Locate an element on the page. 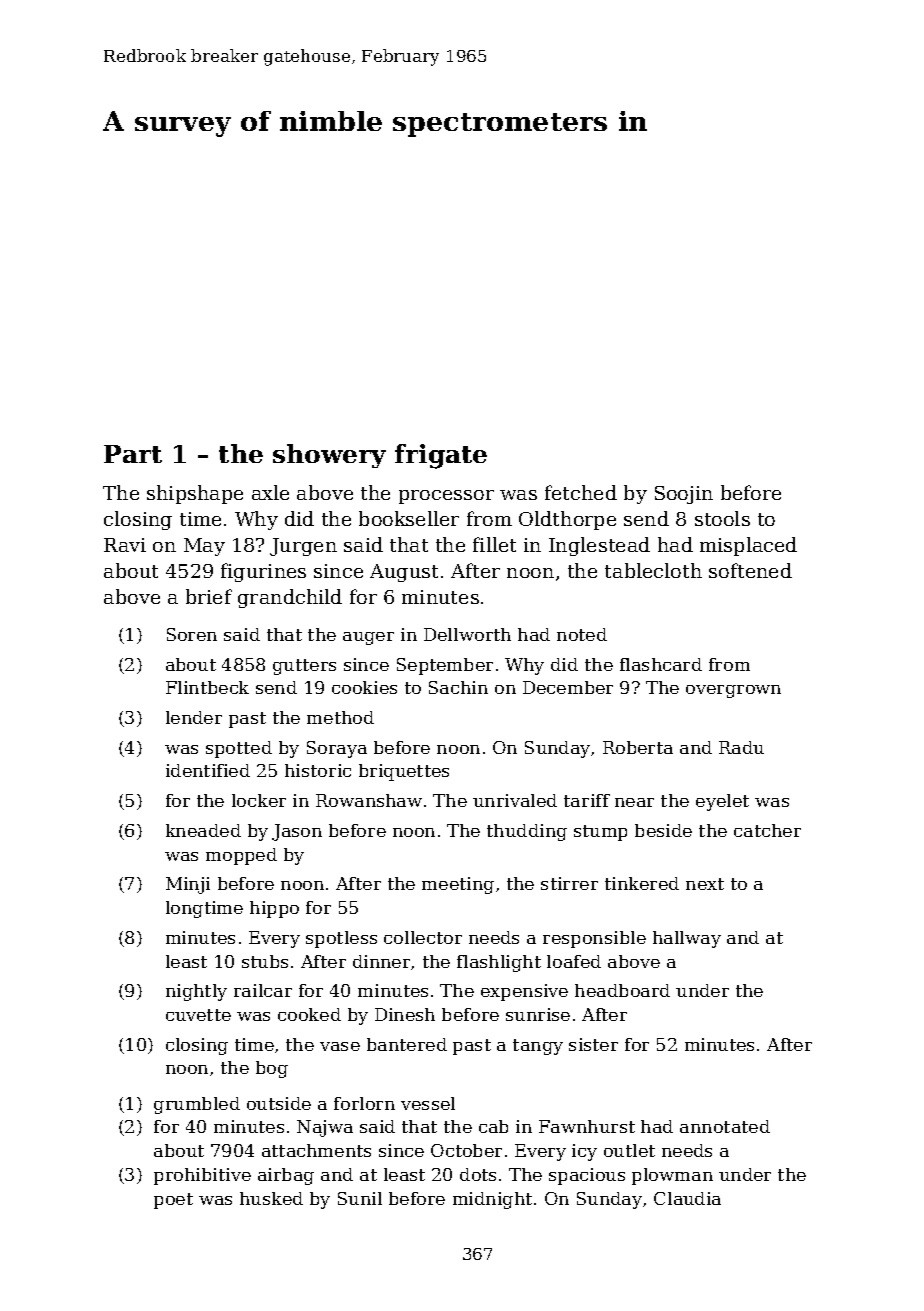 This document has width=924, height=1311. Part is located at coordinates (133, 454).
